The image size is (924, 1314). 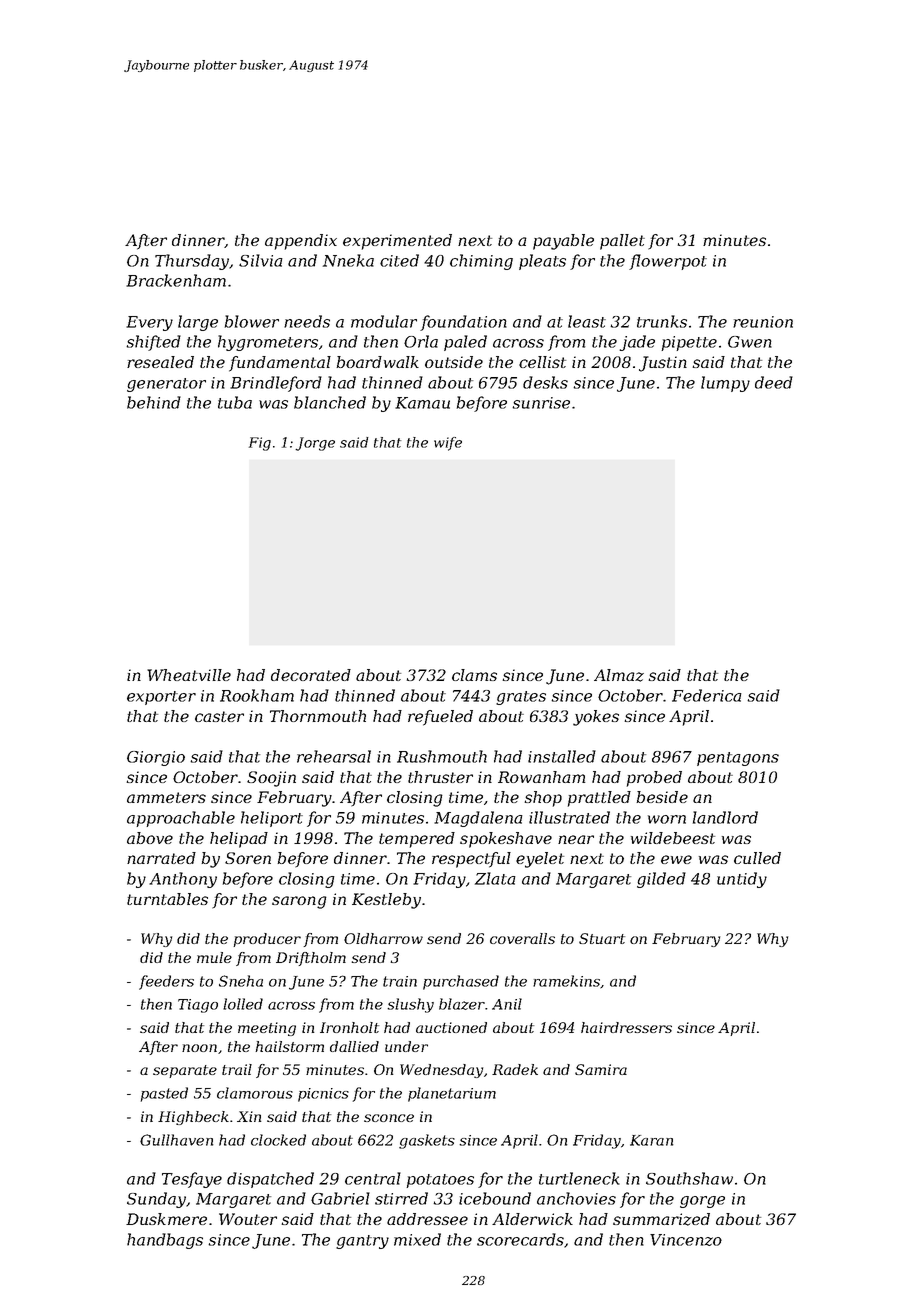 I want to click on clams, so click(x=474, y=675).
